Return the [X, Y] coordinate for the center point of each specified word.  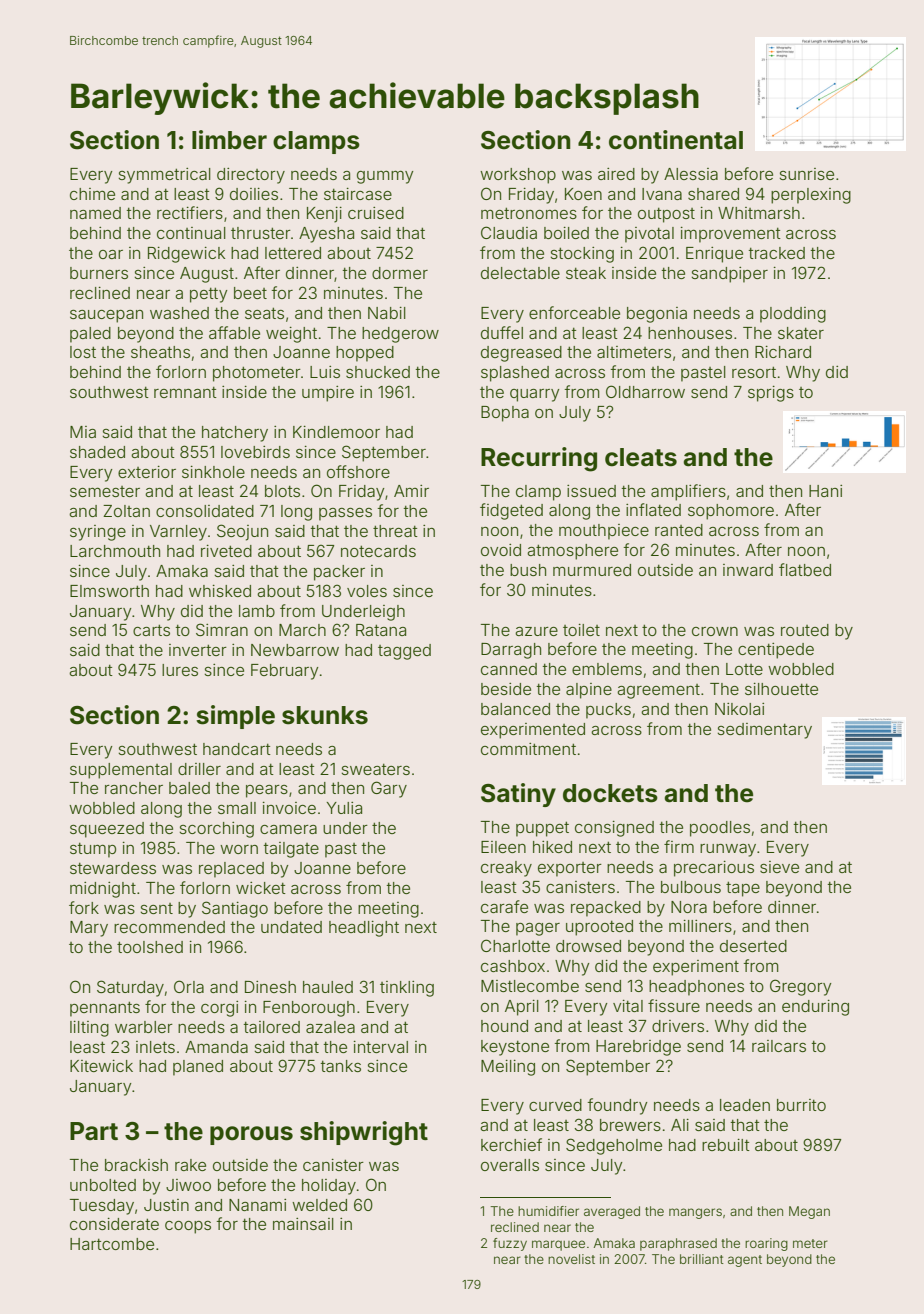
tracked [777, 253]
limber [229, 140]
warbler [144, 1027]
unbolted [103, 1185]
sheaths [160, 352]
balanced [515, 709]
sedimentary [765, 731]
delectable [520, 273]
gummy [385, 177]
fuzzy [510, 1244]
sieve [779, 867]
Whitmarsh [759, 213]
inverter [198, 650]
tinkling [407, 989]
